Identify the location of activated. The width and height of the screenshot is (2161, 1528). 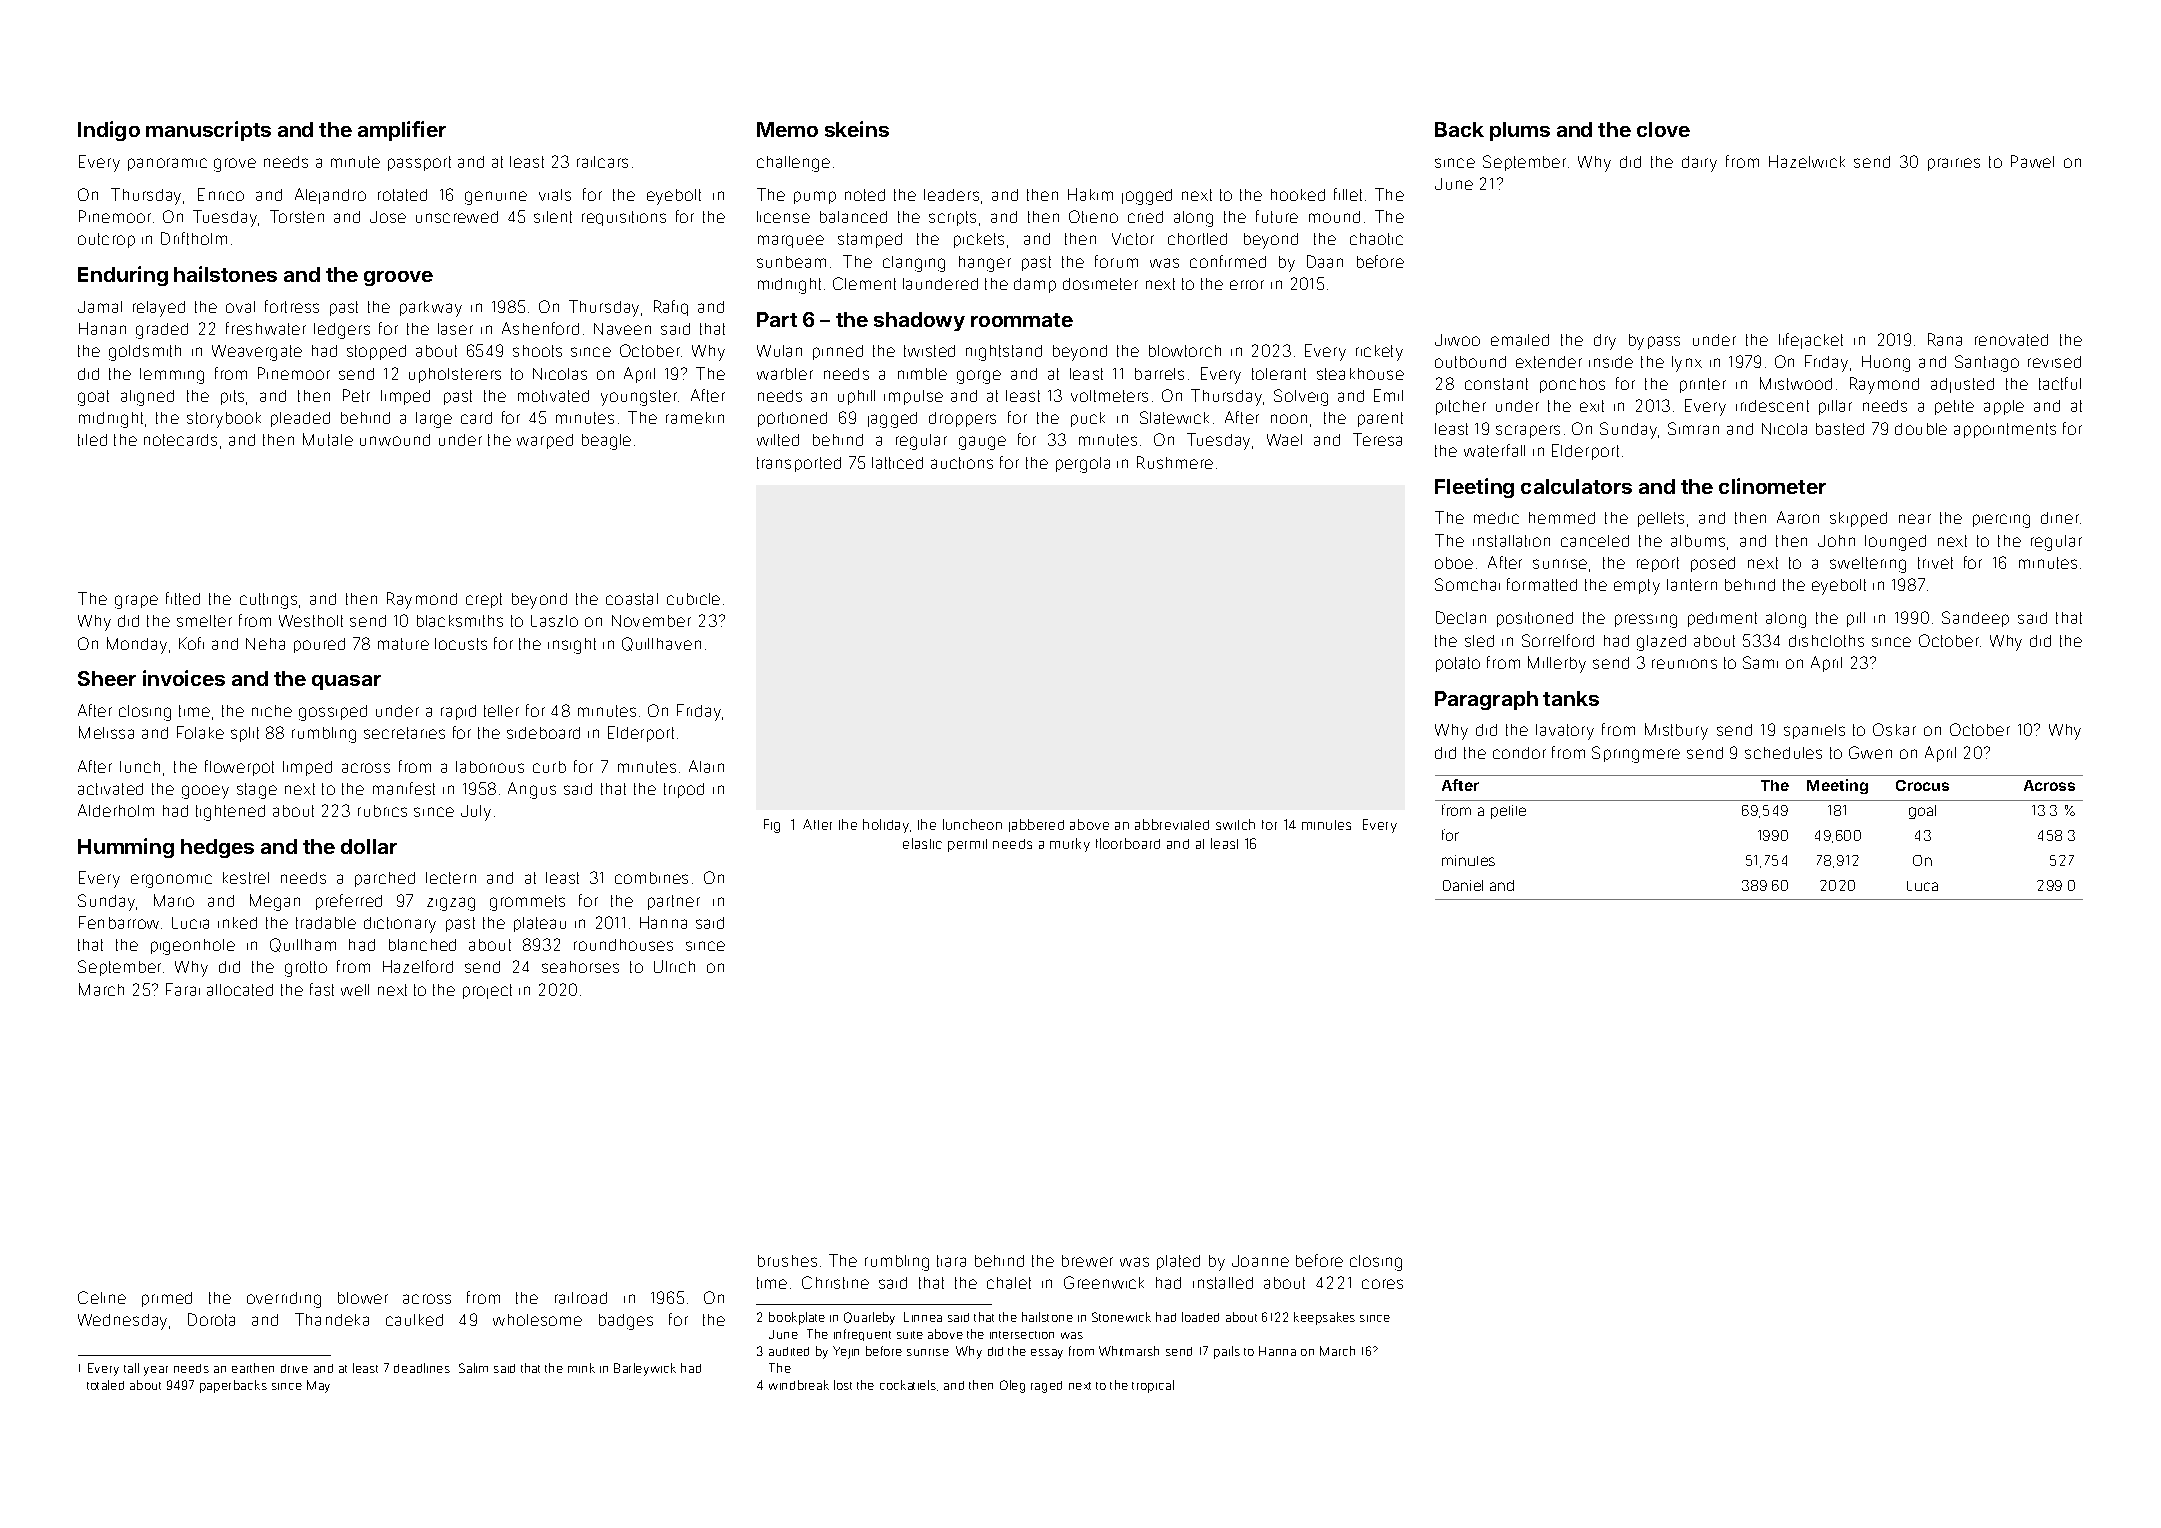
(110, 789).
